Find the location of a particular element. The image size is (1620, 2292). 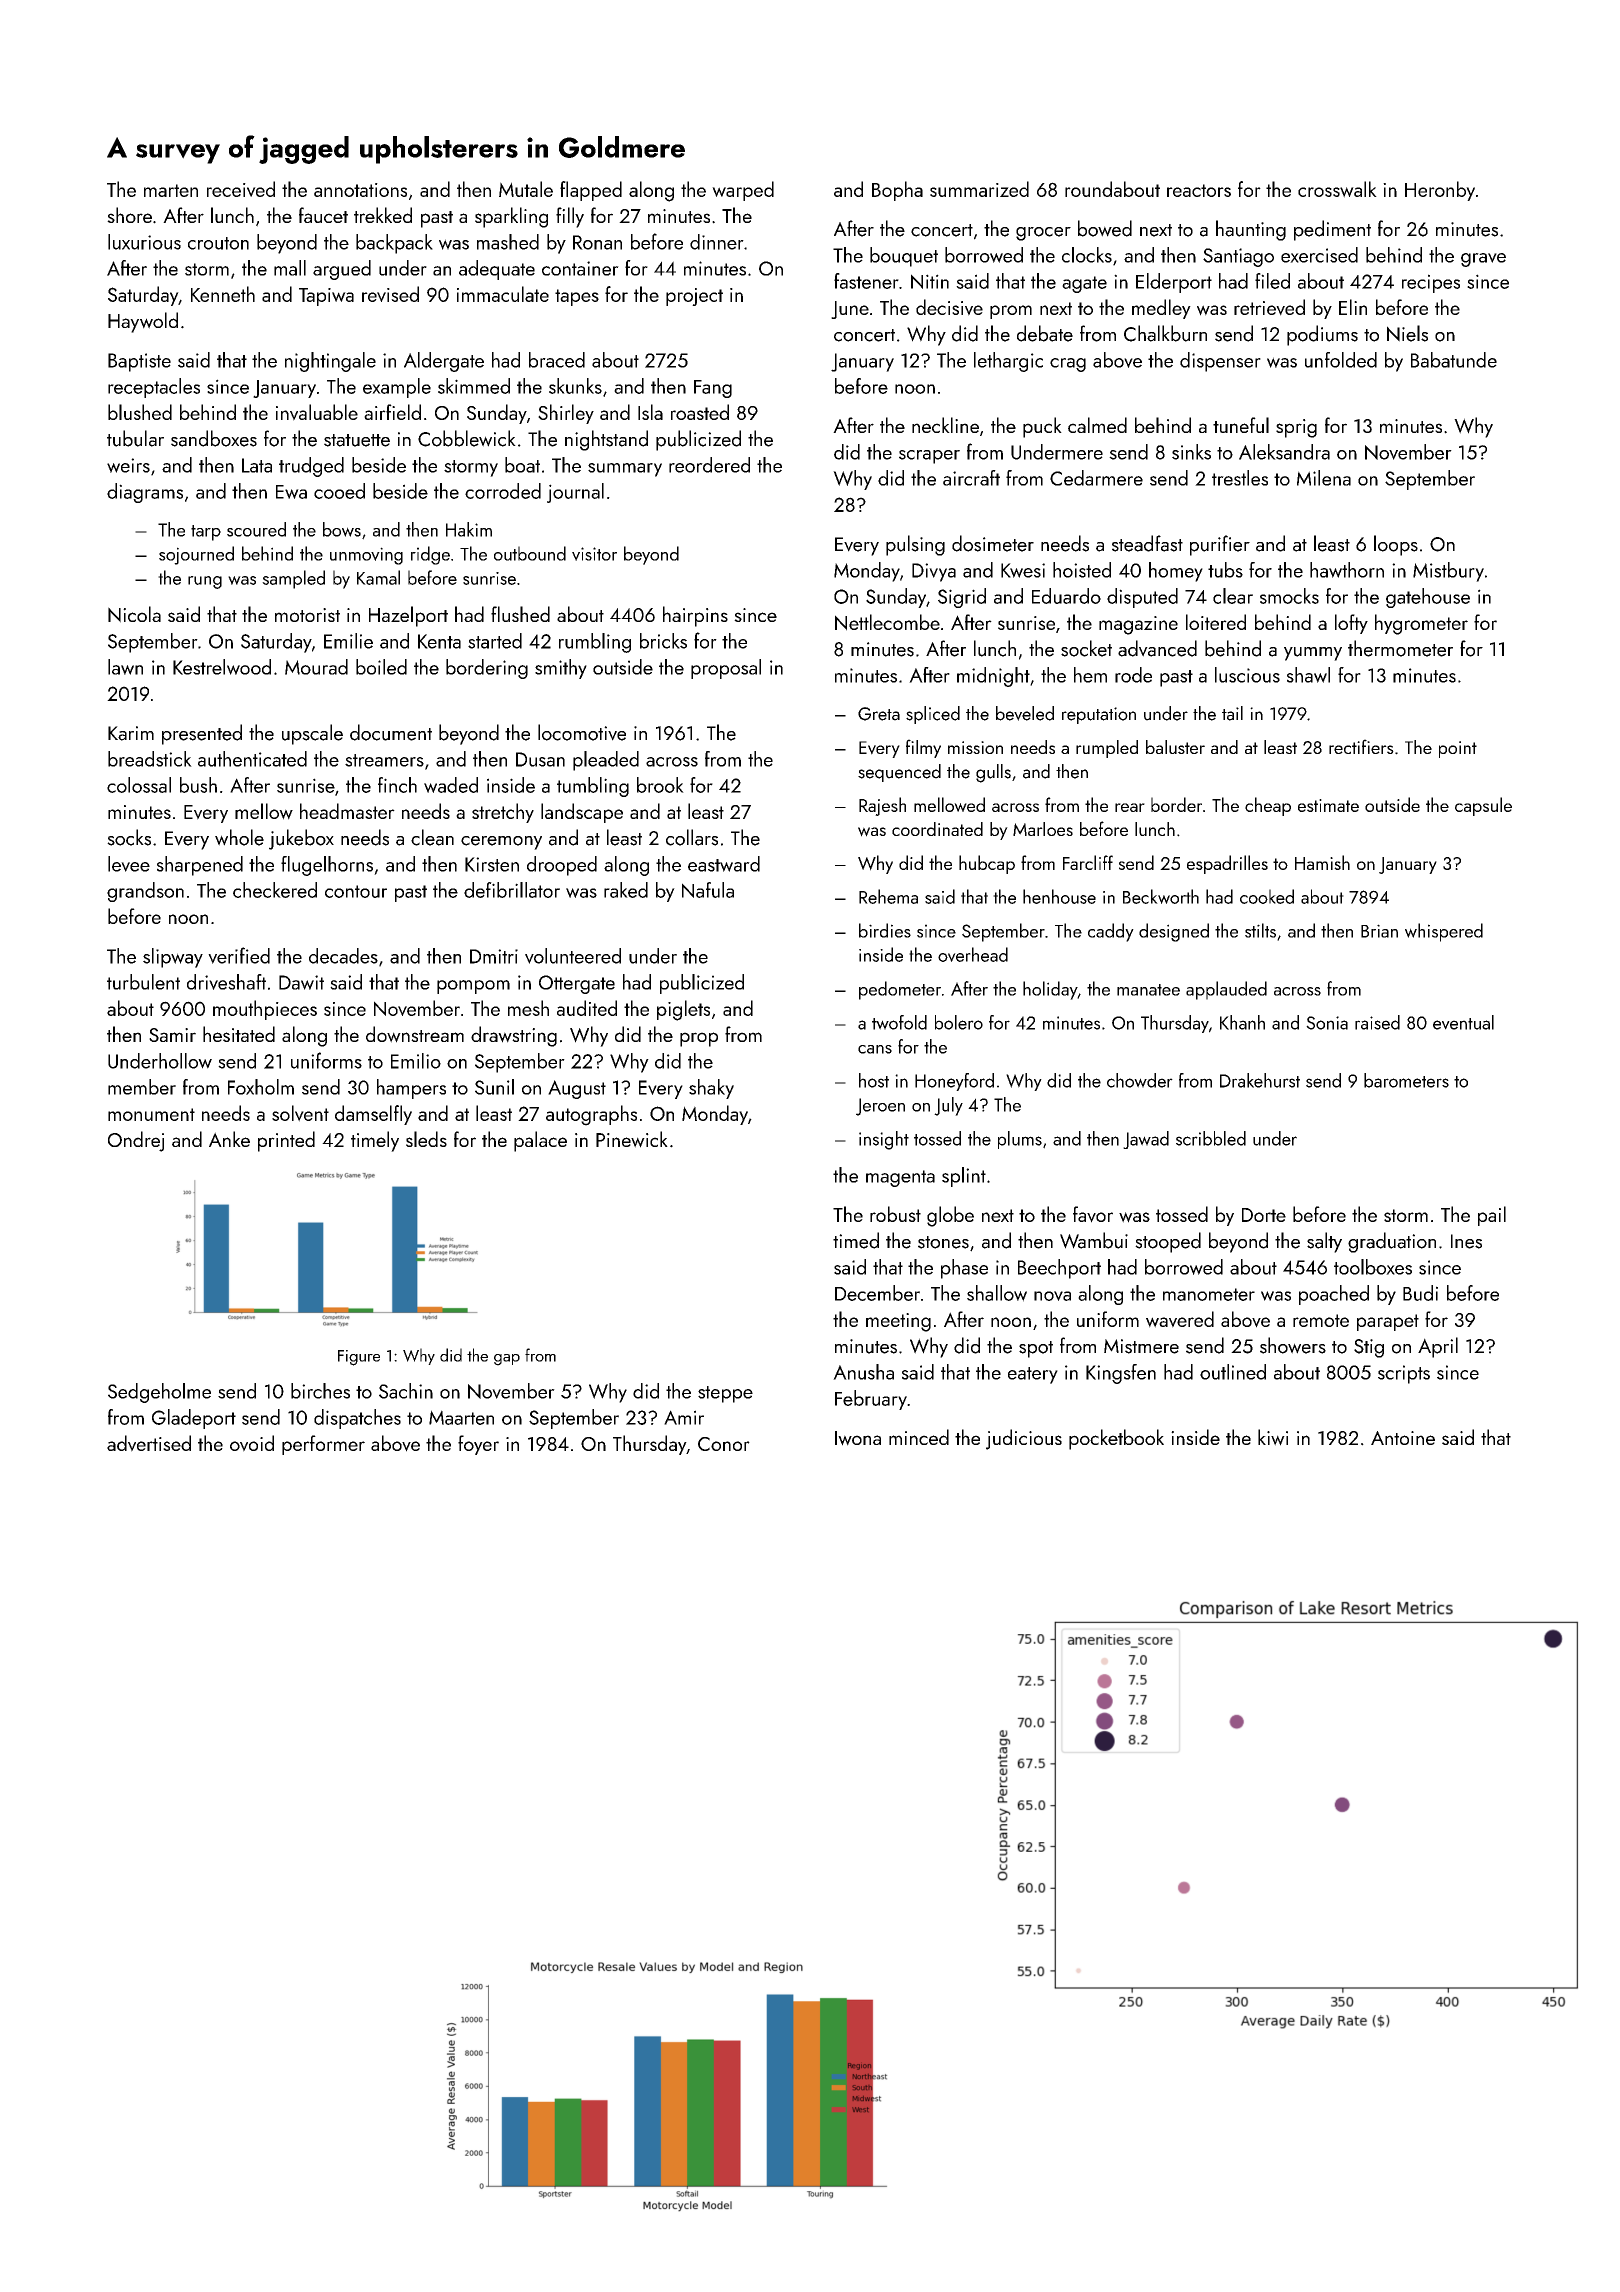

locomotive is located at coordinates (582, 732).
